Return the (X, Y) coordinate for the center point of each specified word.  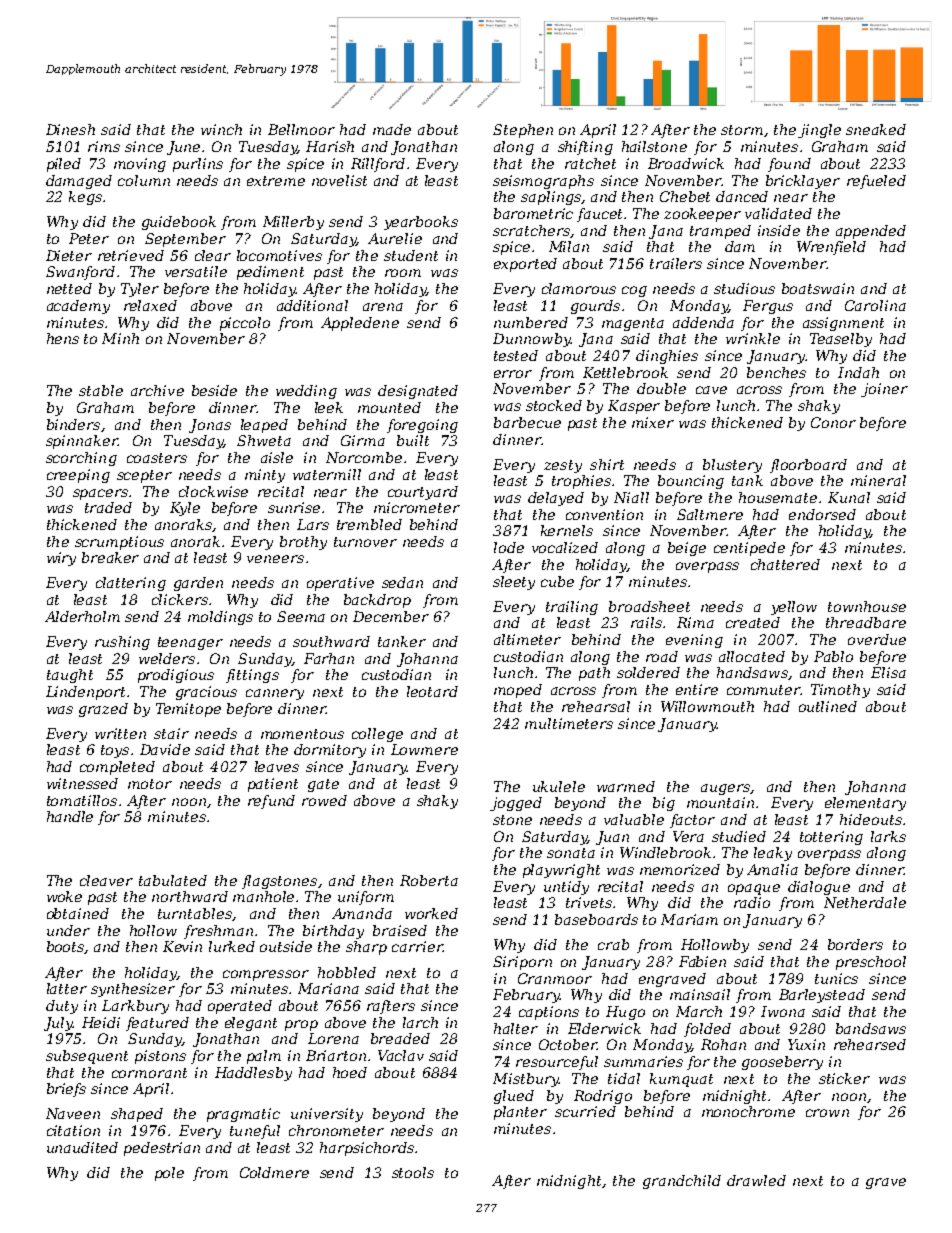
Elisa (888, 672)
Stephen (523, 131)
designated (418, 392)
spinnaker (82, 442)
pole (169, 1174)
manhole (263, 896)
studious (744, 288)
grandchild (682, 1182)
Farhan (329, 658)
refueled (876, 182)
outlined (828, 706)
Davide (165, 749)
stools (413, 1172)
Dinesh (70, 129)
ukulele (559, 786)
